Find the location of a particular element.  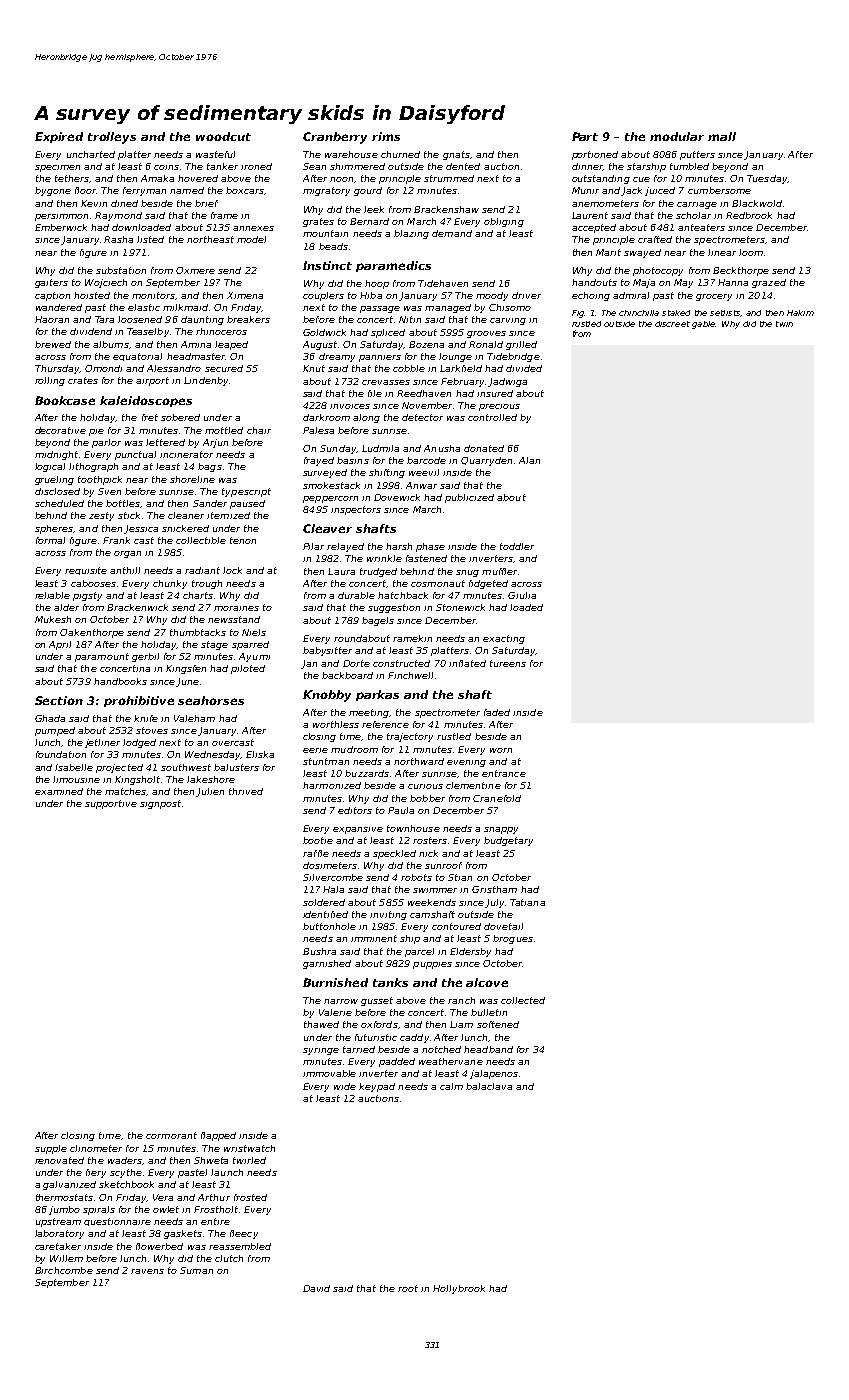

modular is located at coordinates (677, 136).
